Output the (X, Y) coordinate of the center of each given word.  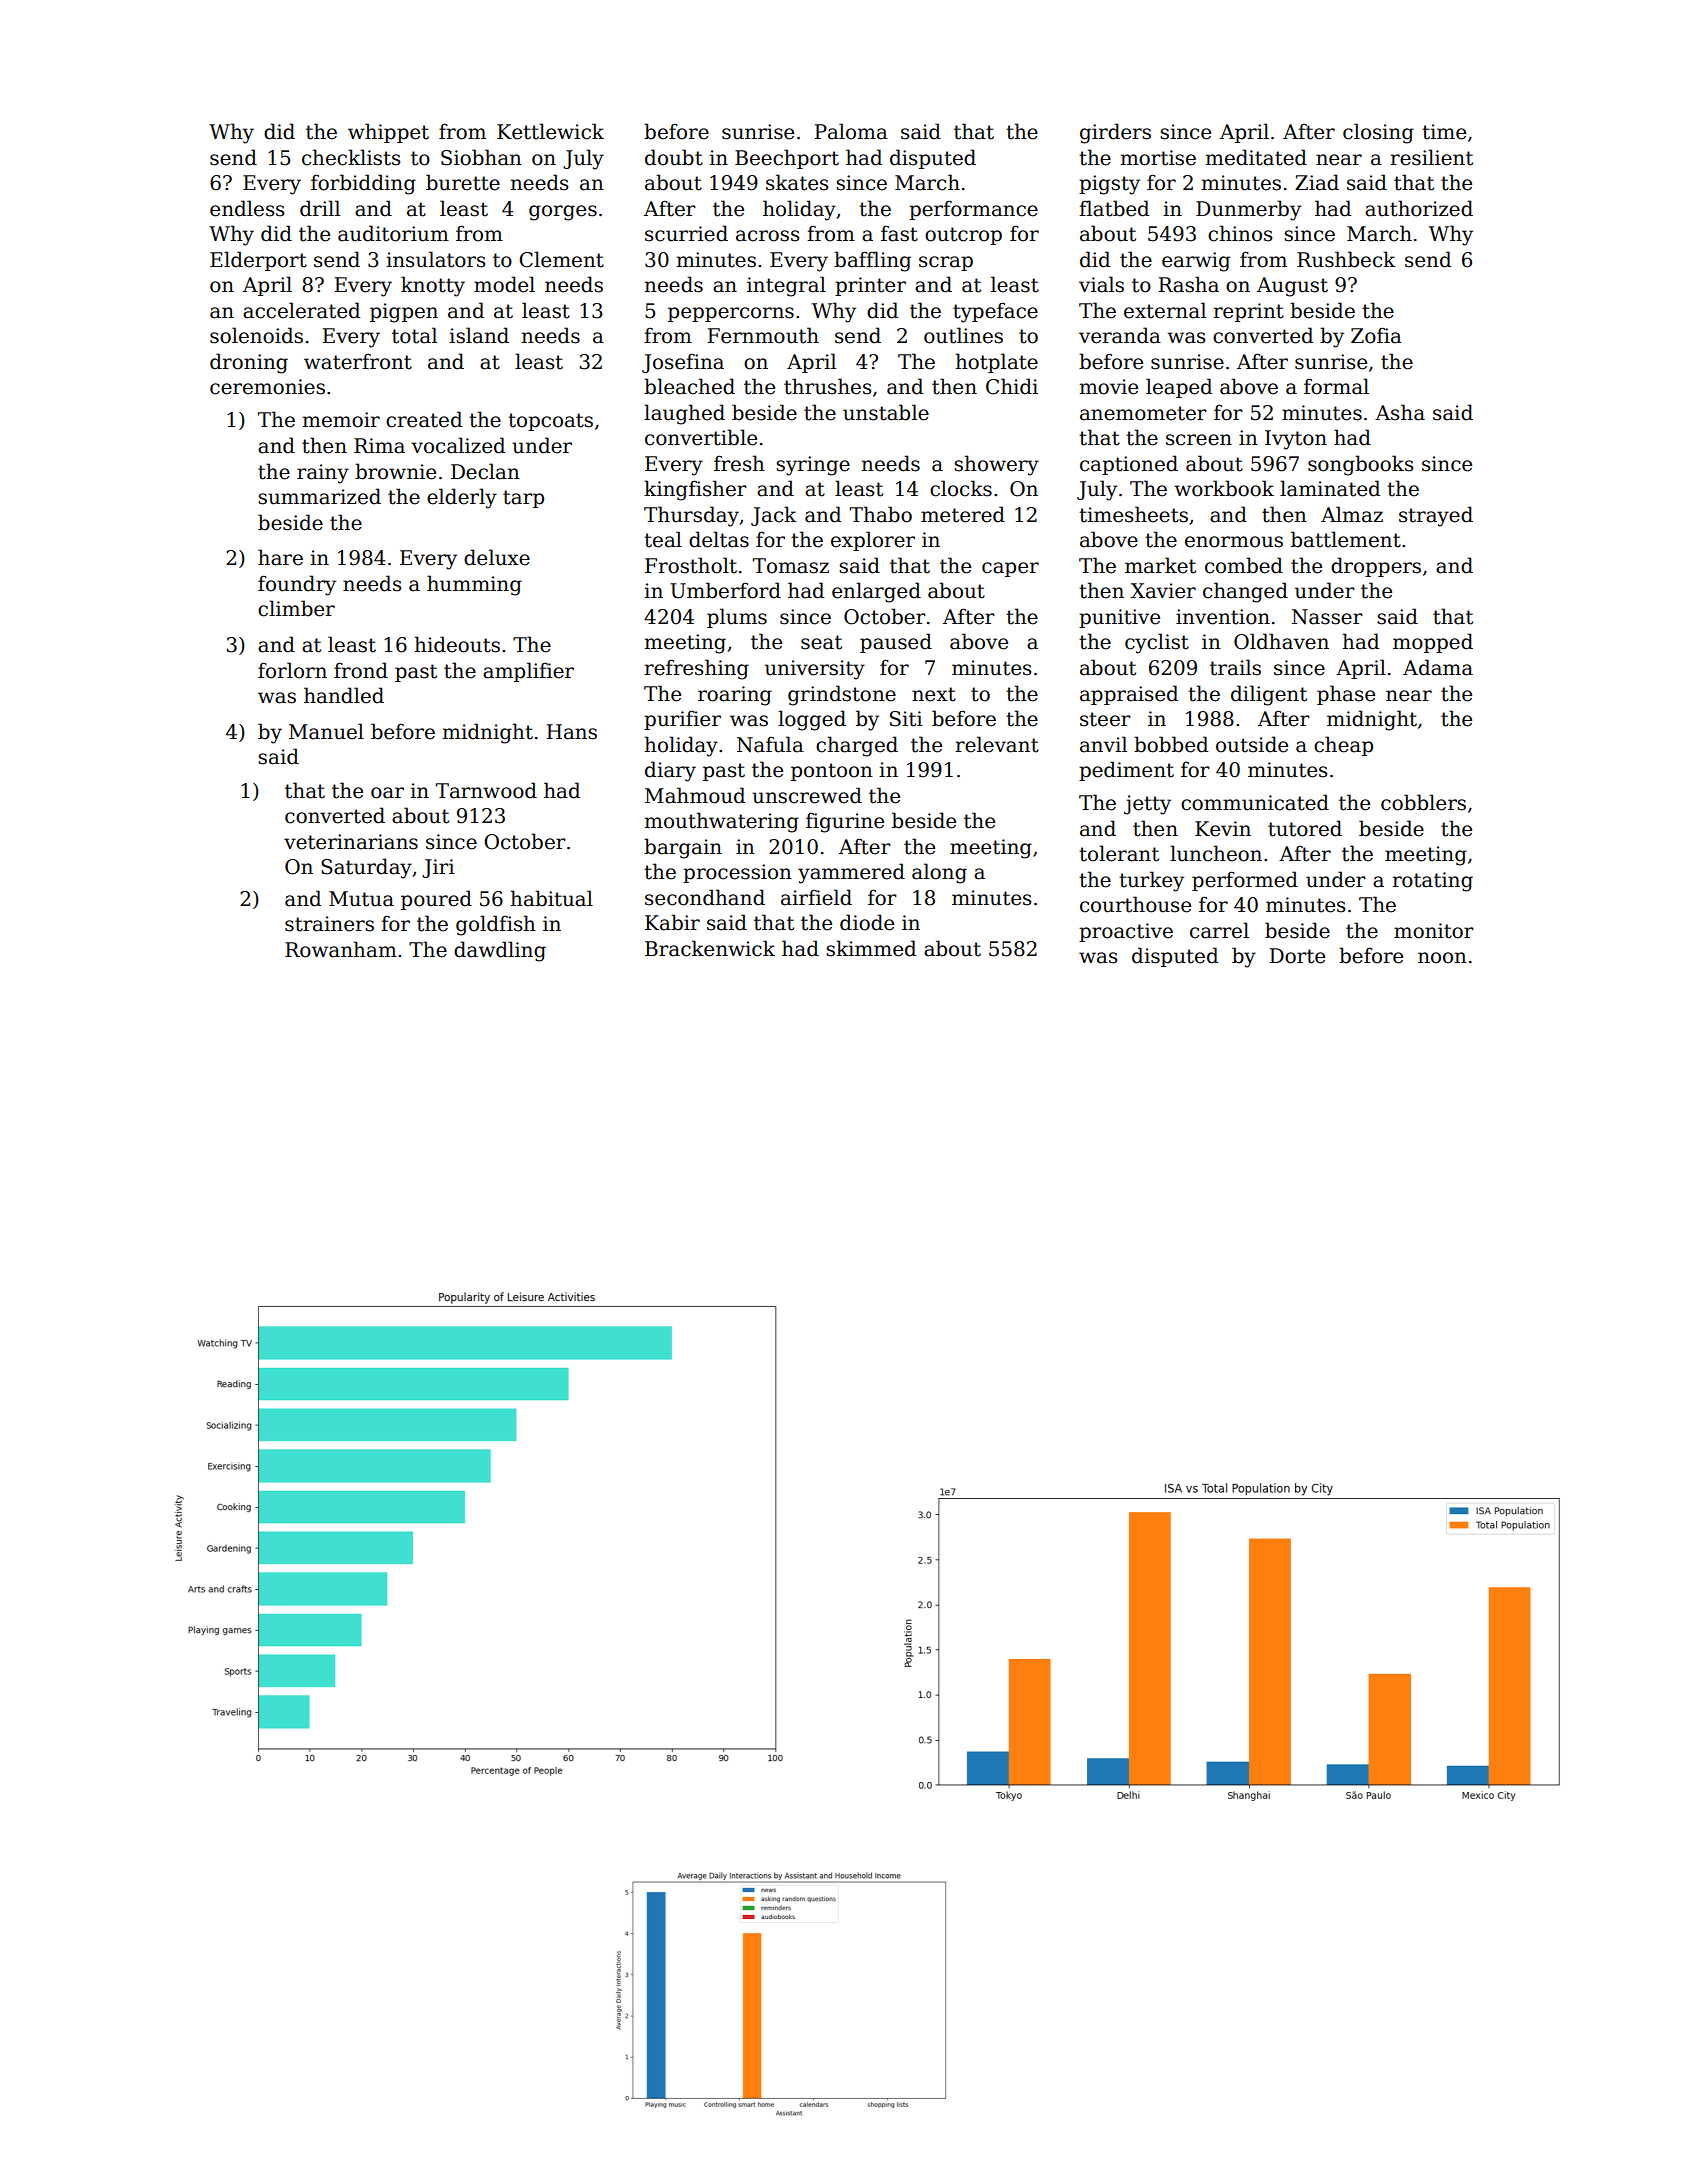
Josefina (683, 363)
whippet (388, 133)
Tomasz (791, 566)
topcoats (550, 422)
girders (1115, 133)
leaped (1179, 388)
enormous (1234, 542)
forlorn (292, 670)
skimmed (871, 948)
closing (1378, 133)
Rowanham (341, 949)
